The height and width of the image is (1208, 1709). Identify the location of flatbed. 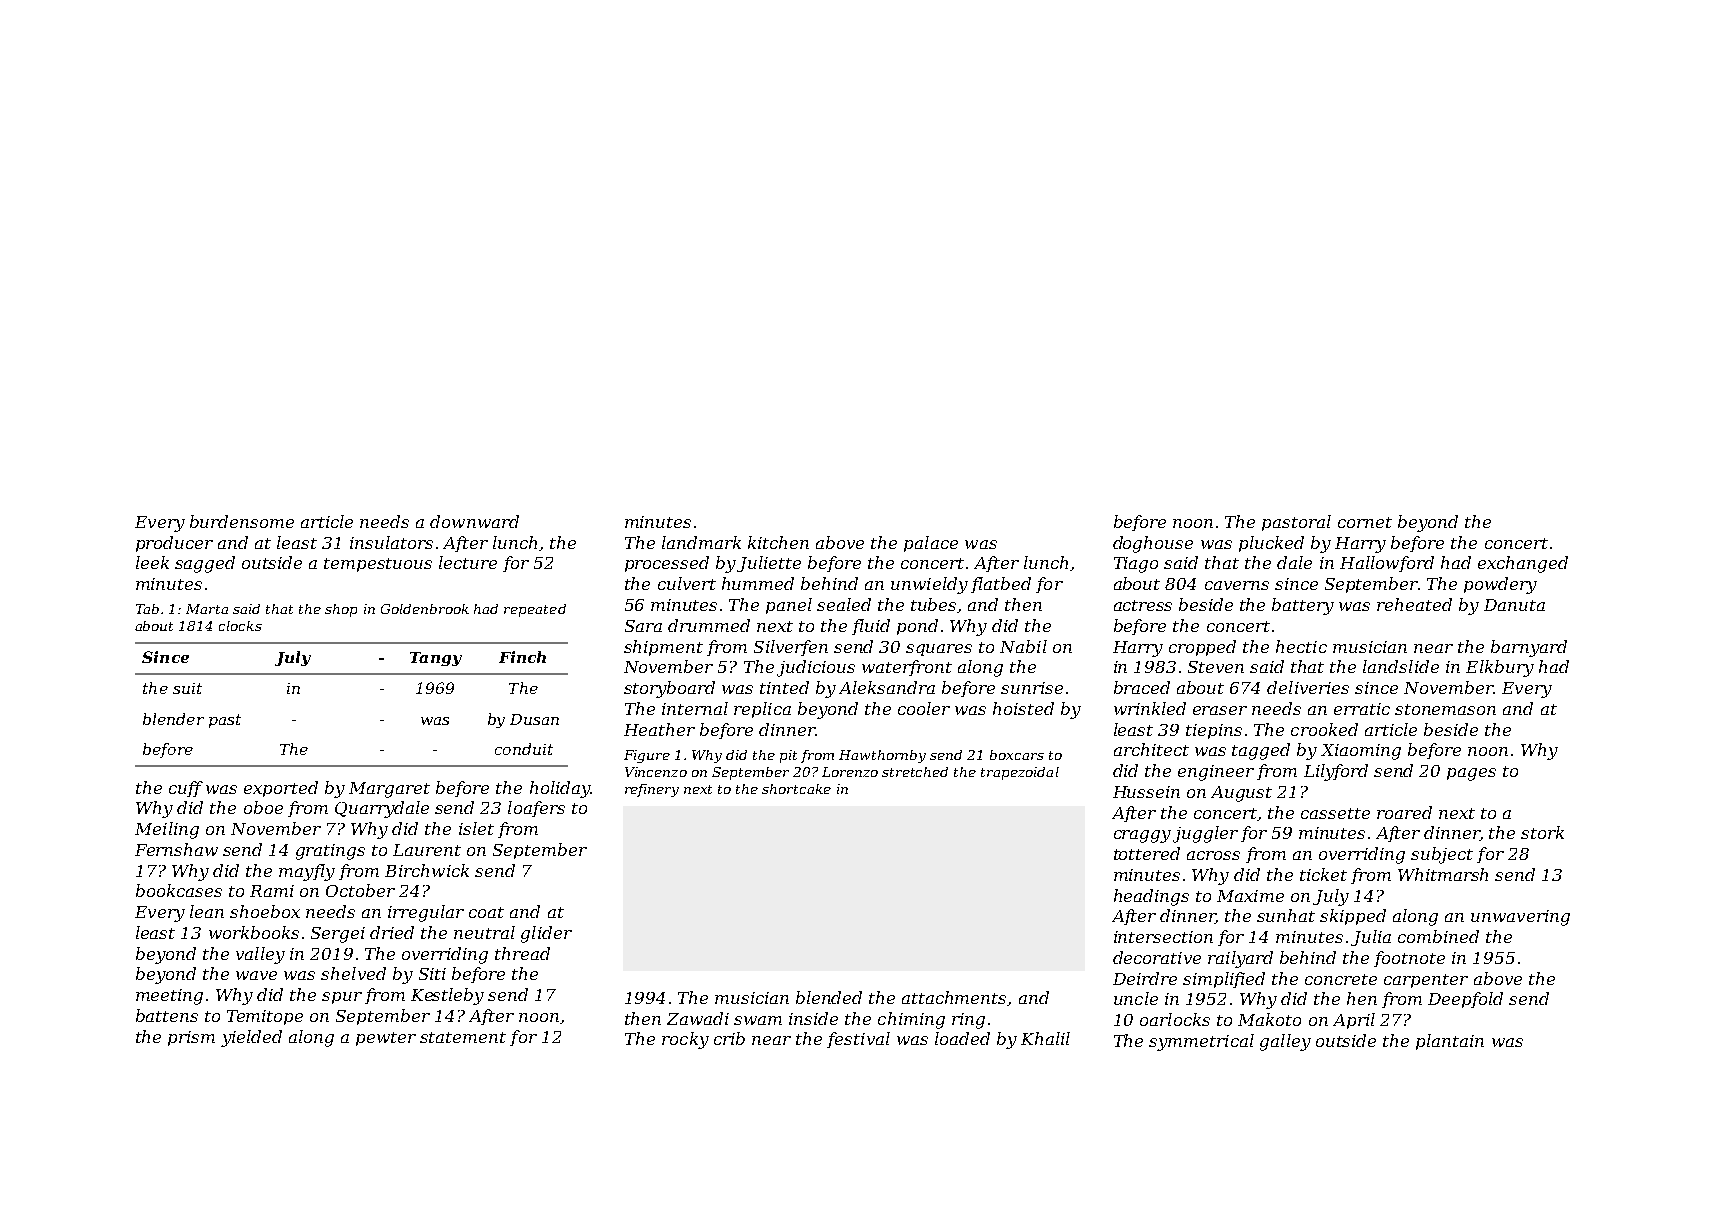
(1001, 585).
